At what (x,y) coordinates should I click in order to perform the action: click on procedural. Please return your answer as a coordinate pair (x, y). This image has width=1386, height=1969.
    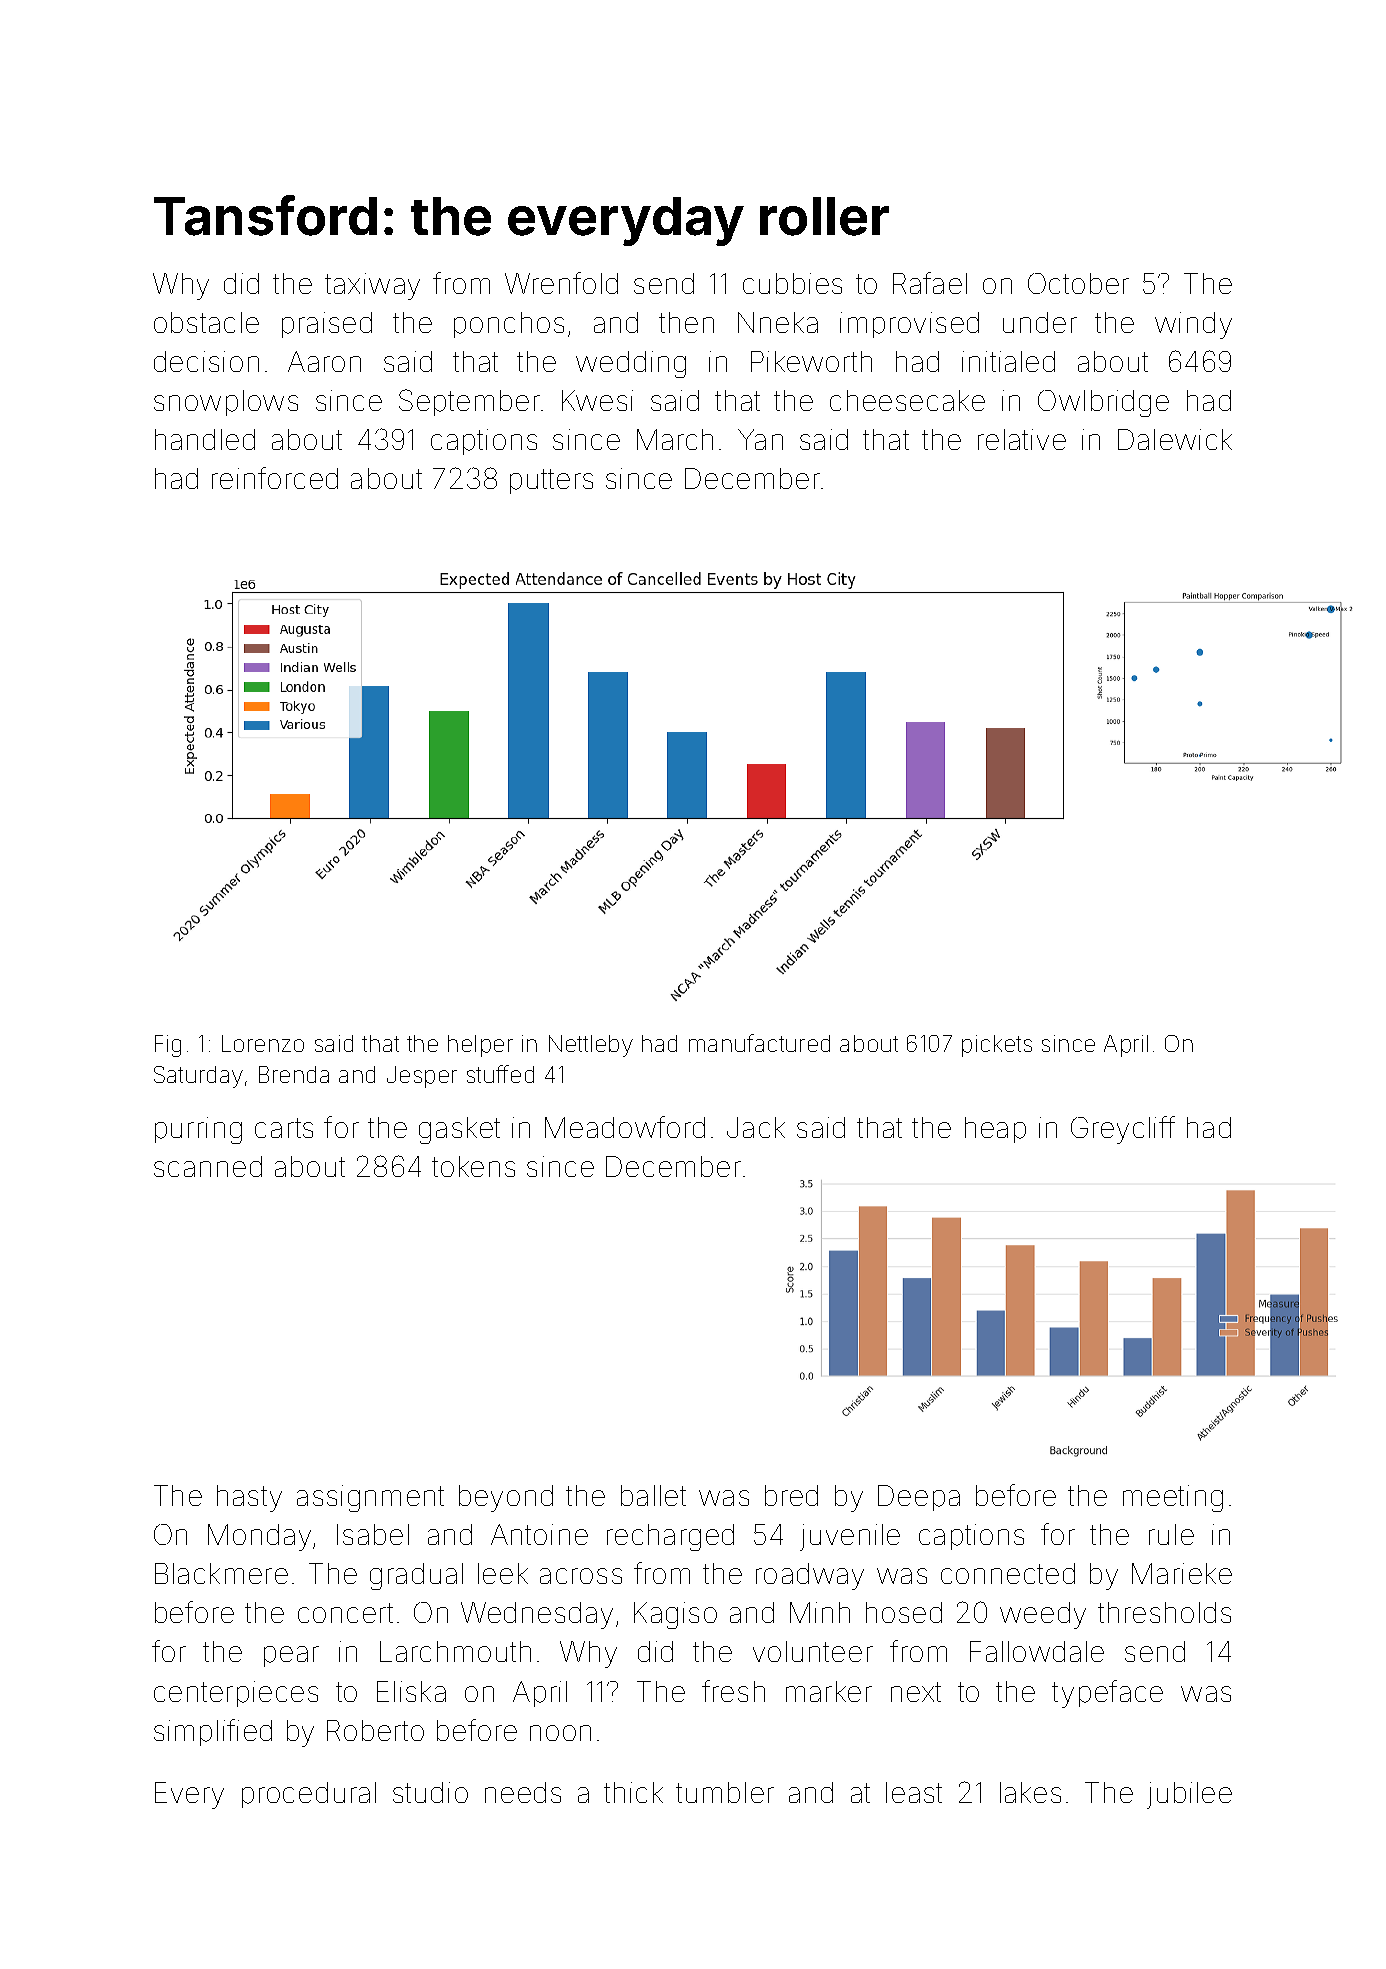
    Looking at the image, I should click on (309, 1795).
